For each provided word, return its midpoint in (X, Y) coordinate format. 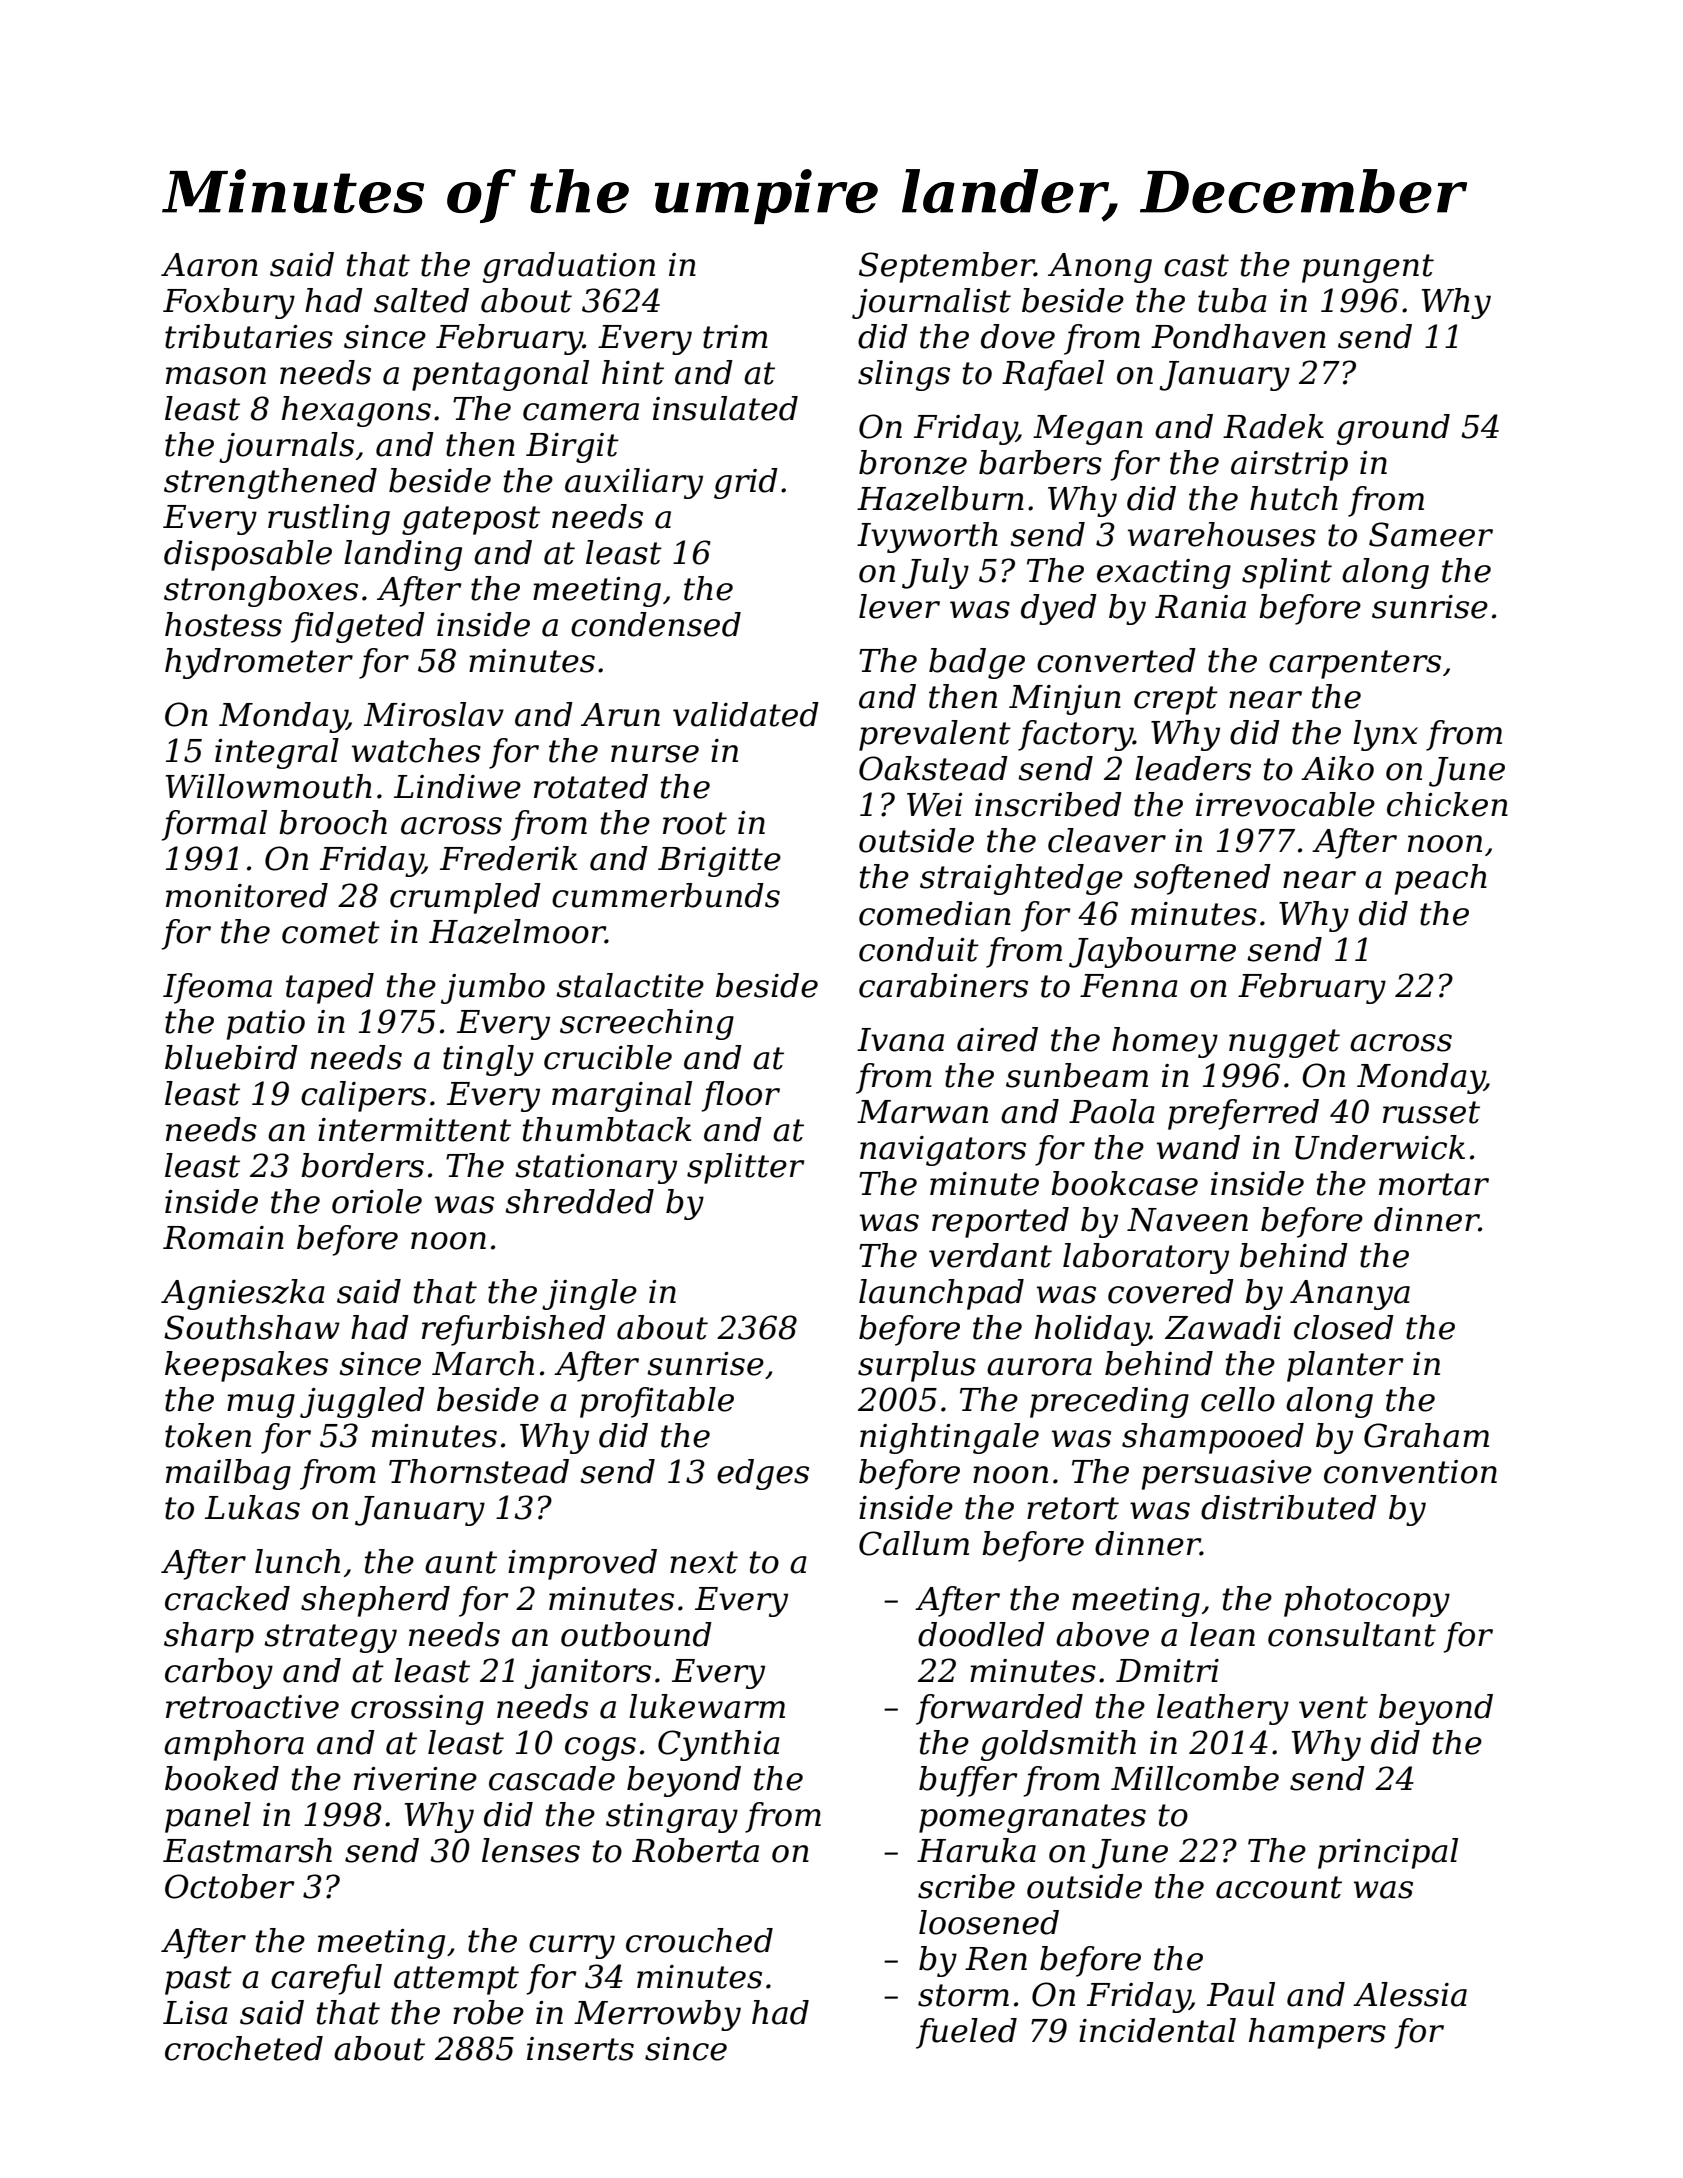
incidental (1157, 2030)
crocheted (244, 2048)
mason (216, 376)
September (947, 267)
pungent (1368, 268)
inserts (580, 2049)
